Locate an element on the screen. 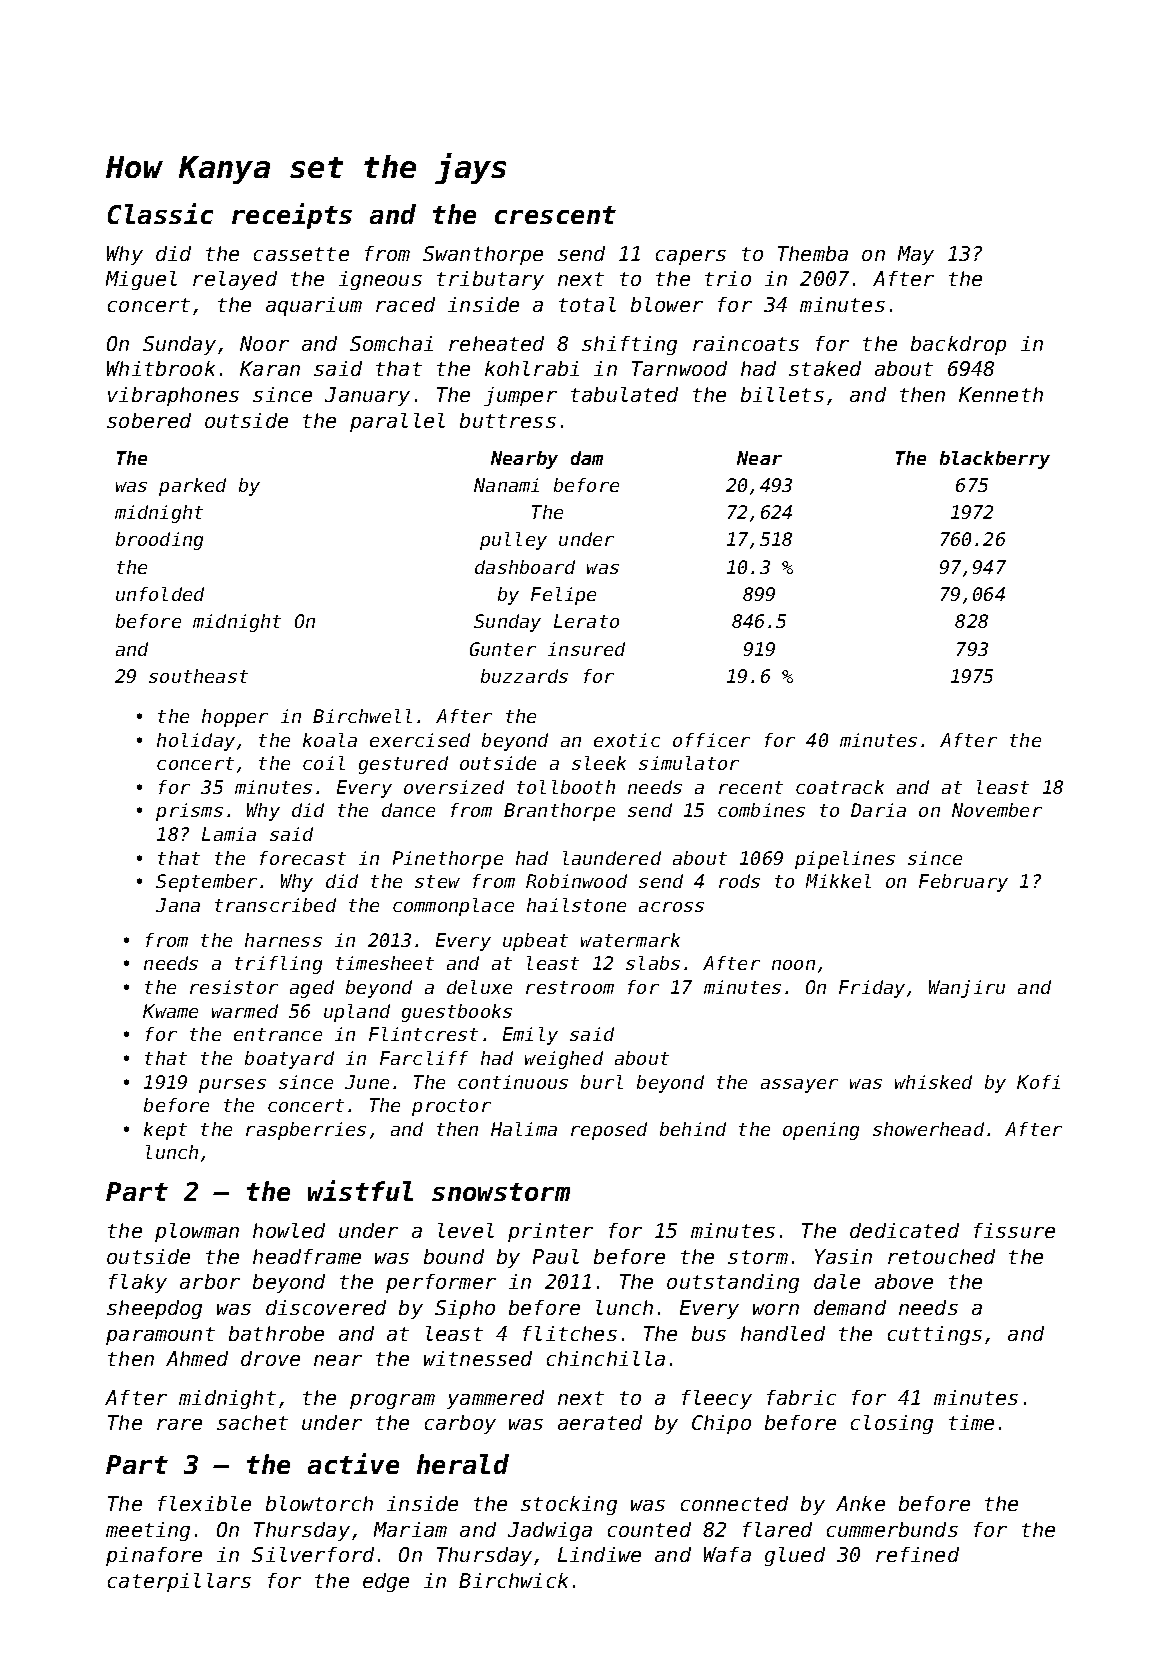  February is located at coordinates (963, 883).
